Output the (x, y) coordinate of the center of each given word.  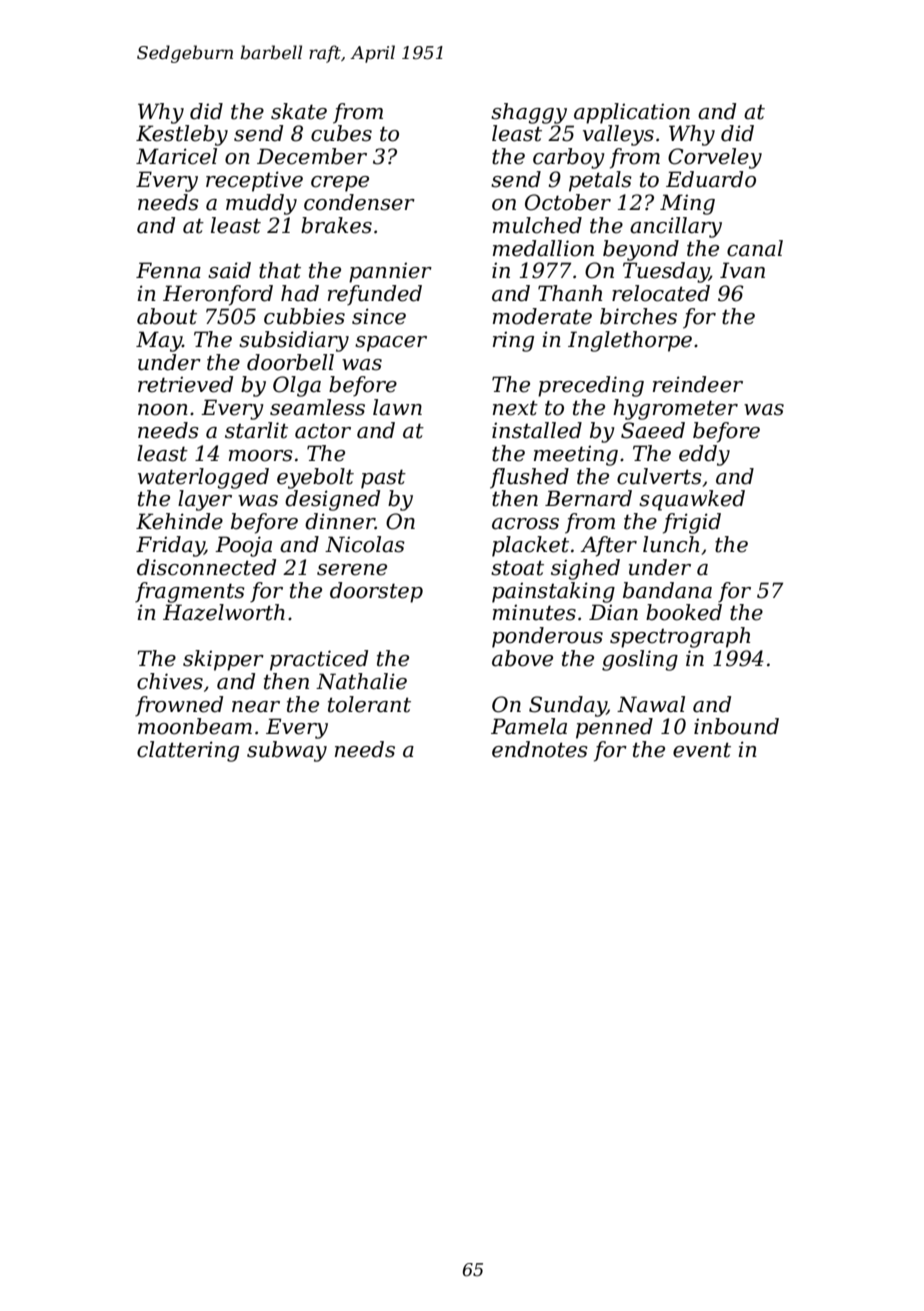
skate (299, 111)
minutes (534, 613)
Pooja (243, 546)
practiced (319, 660)
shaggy (529, 113)
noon (163, 410)
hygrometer (675, 409)
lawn (397, 407)
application (632, 113)
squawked (692, 500)
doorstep (376, 592)
